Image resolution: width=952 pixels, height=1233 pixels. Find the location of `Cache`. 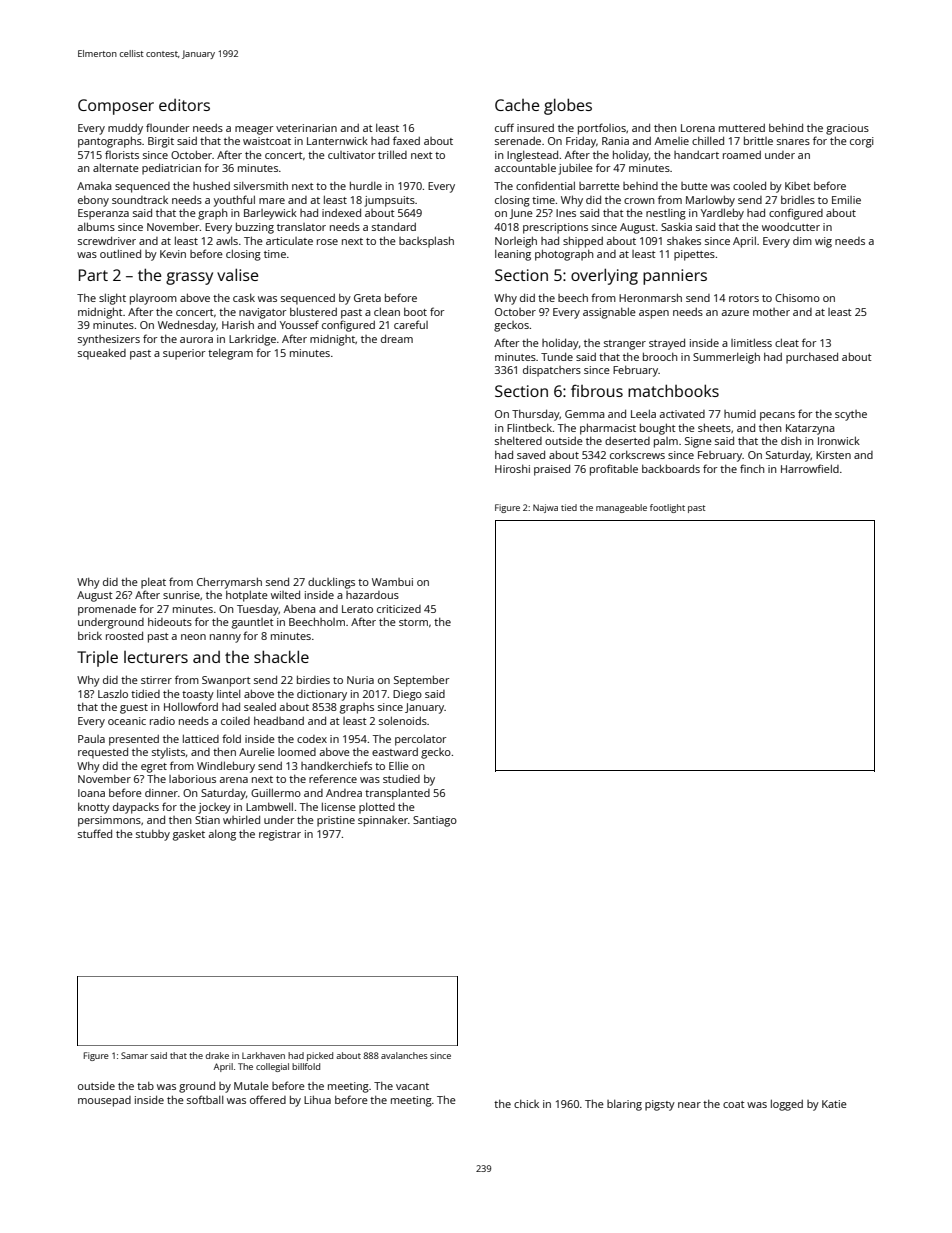

Cache is located at coordinates (517, 105).
